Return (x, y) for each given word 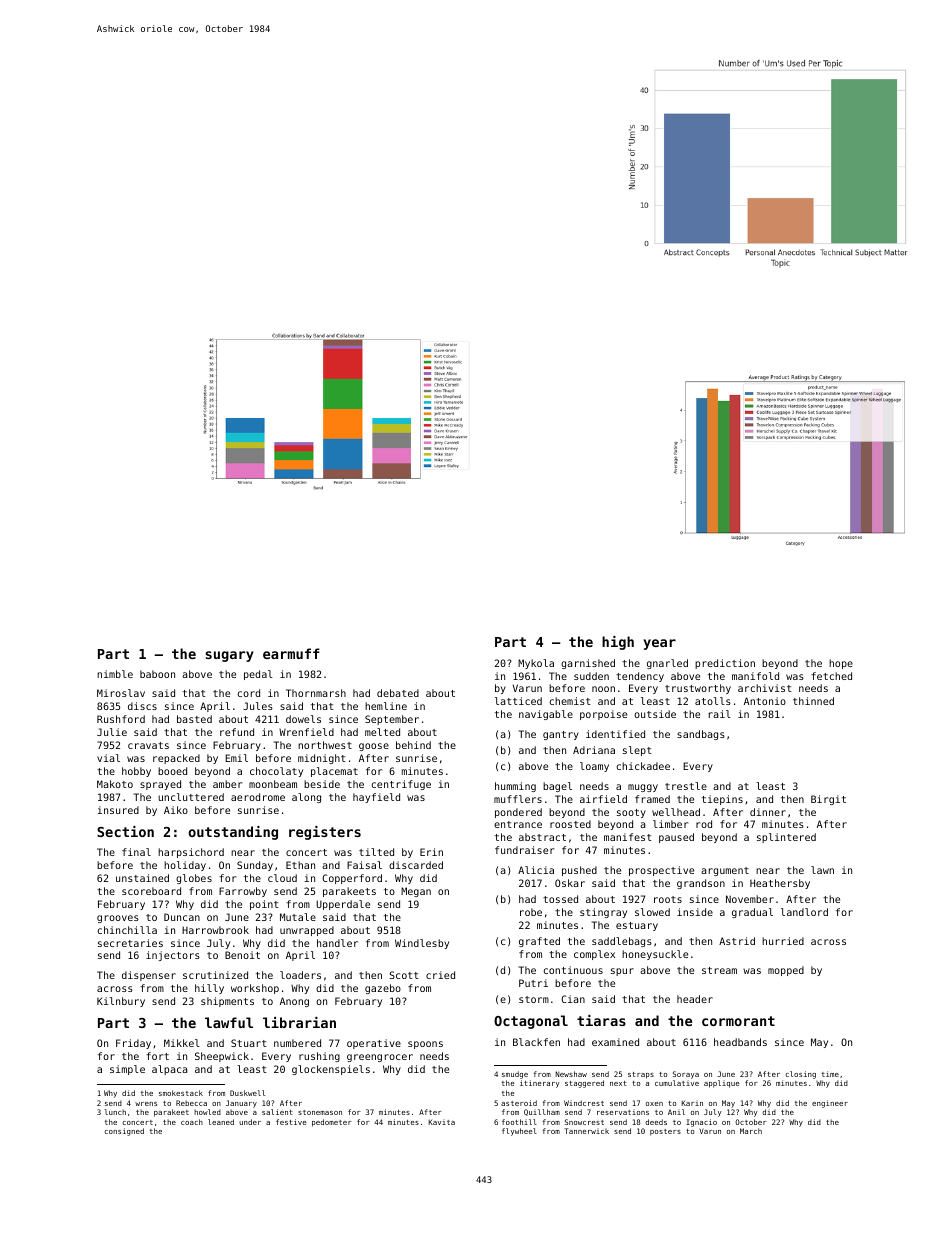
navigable (546, 715)
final (136, 852)
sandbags (701, 735)
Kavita (441, 1122)
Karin (692, 1103)
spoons (425, 1045)
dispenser (149, 976)
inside (695, 912)
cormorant (738, 1021)
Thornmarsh (316, 693)
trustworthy (698, 689)
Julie (112, 732)
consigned (124, 1132)
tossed (560, 899)
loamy (594, 767)
